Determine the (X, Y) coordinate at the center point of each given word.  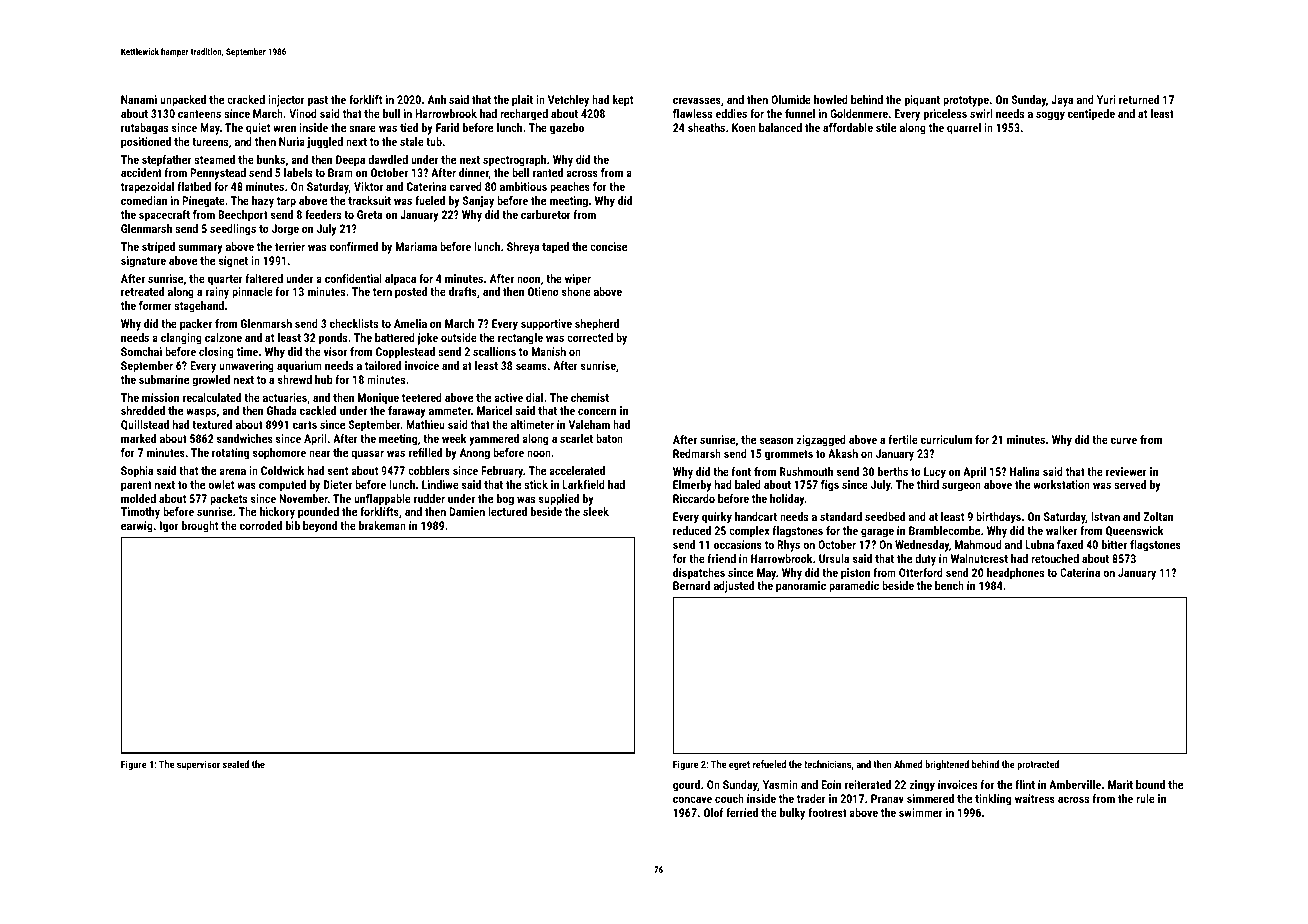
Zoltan (1158, 516)
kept (623, 101)
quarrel (964, 129)
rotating (230, 454)
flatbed (194, 186)
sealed (236, 764)
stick (536, 484)
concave (692, 799)
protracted (1038, 765)
